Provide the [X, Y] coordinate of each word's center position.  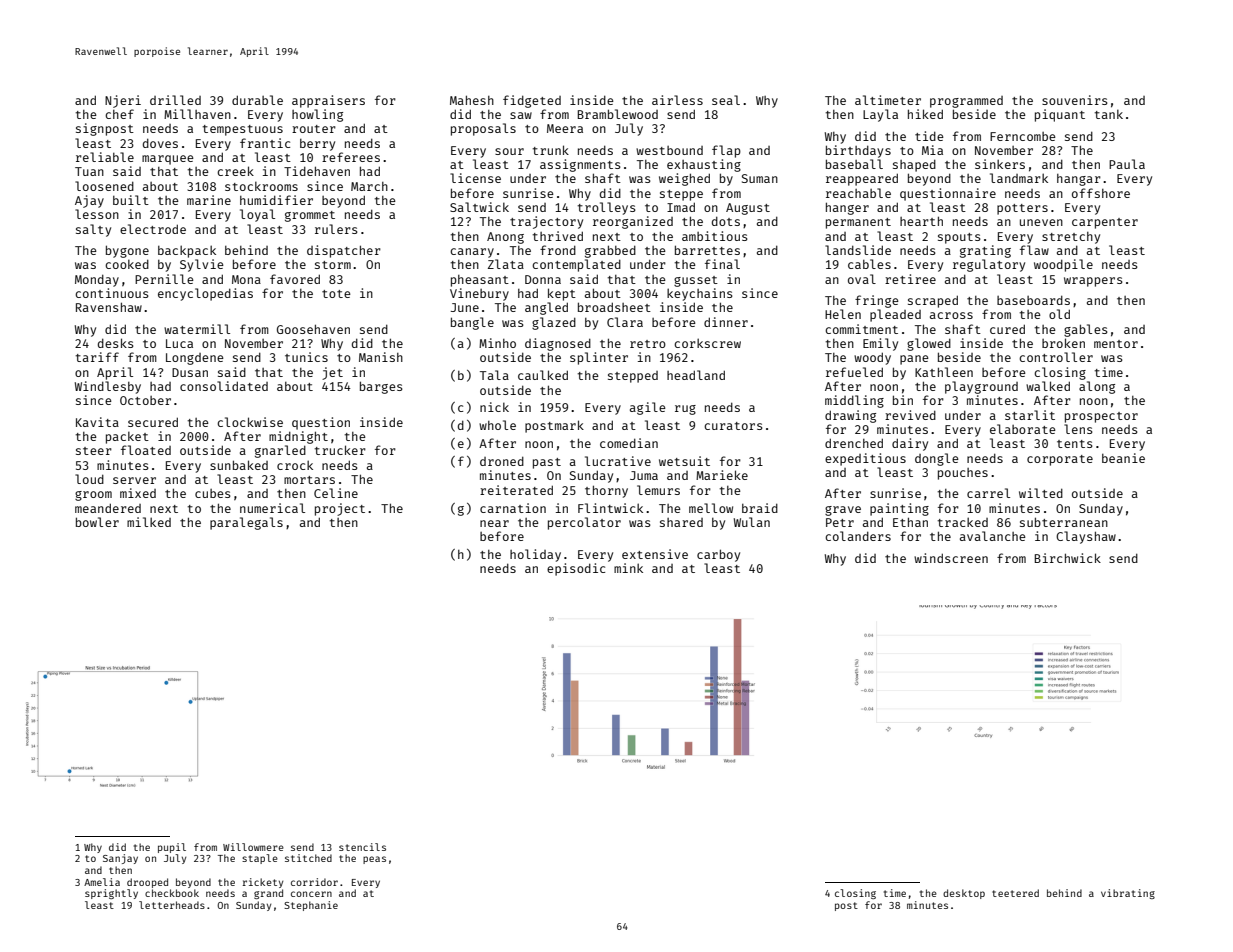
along [1097, 387]
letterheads [172, 905]
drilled [175, 100]
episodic [576, 569]
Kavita [97, 422]
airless [677, 100]
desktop [964, 894]
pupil [172, 848]
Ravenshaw [109, 307]
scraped [933, 301]
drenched [854, 443]
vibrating [1128, 894]
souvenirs [1075, 100]
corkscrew [707, 343]
